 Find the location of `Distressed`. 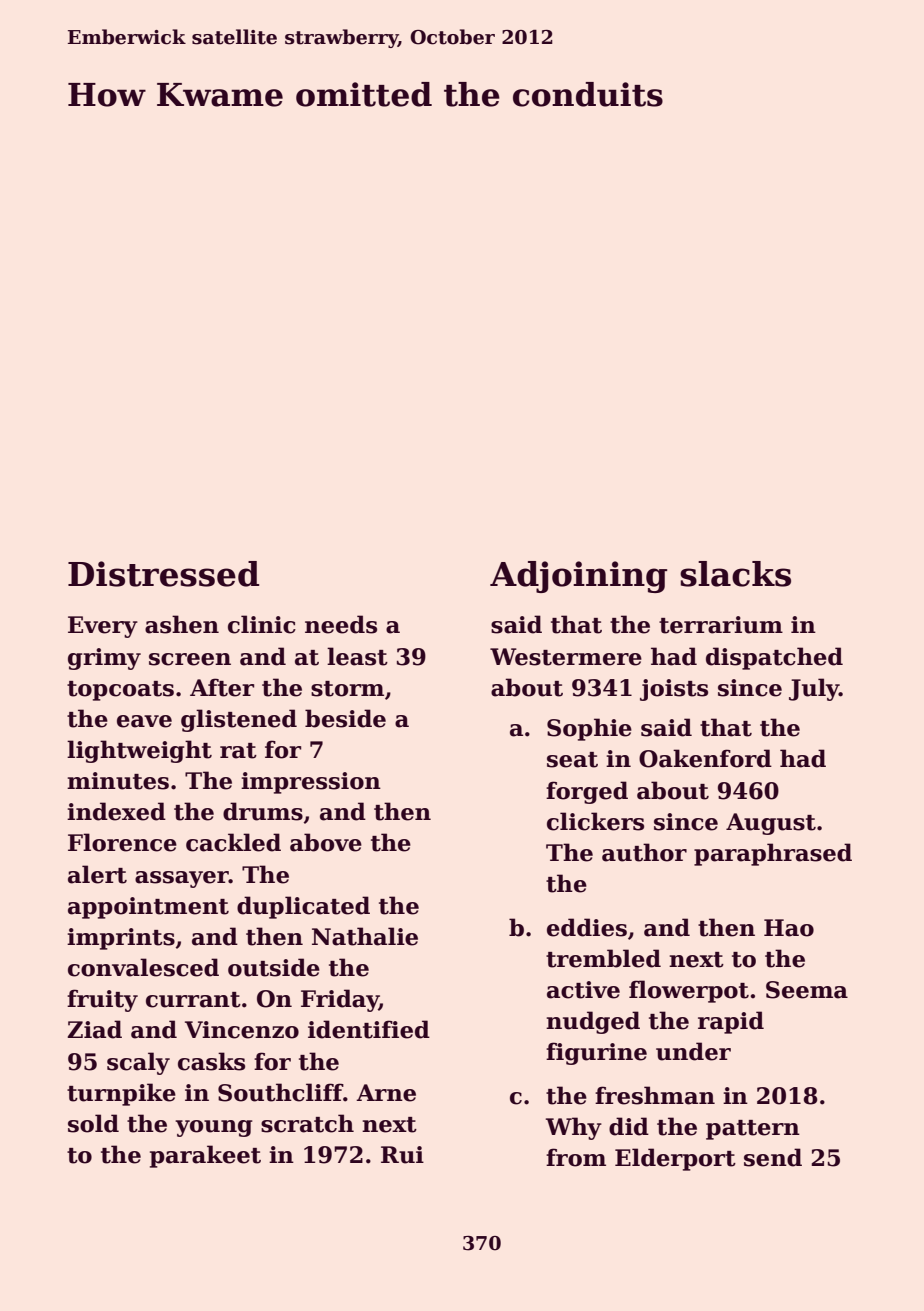

Distressed is located at coordinates (163, 574).
